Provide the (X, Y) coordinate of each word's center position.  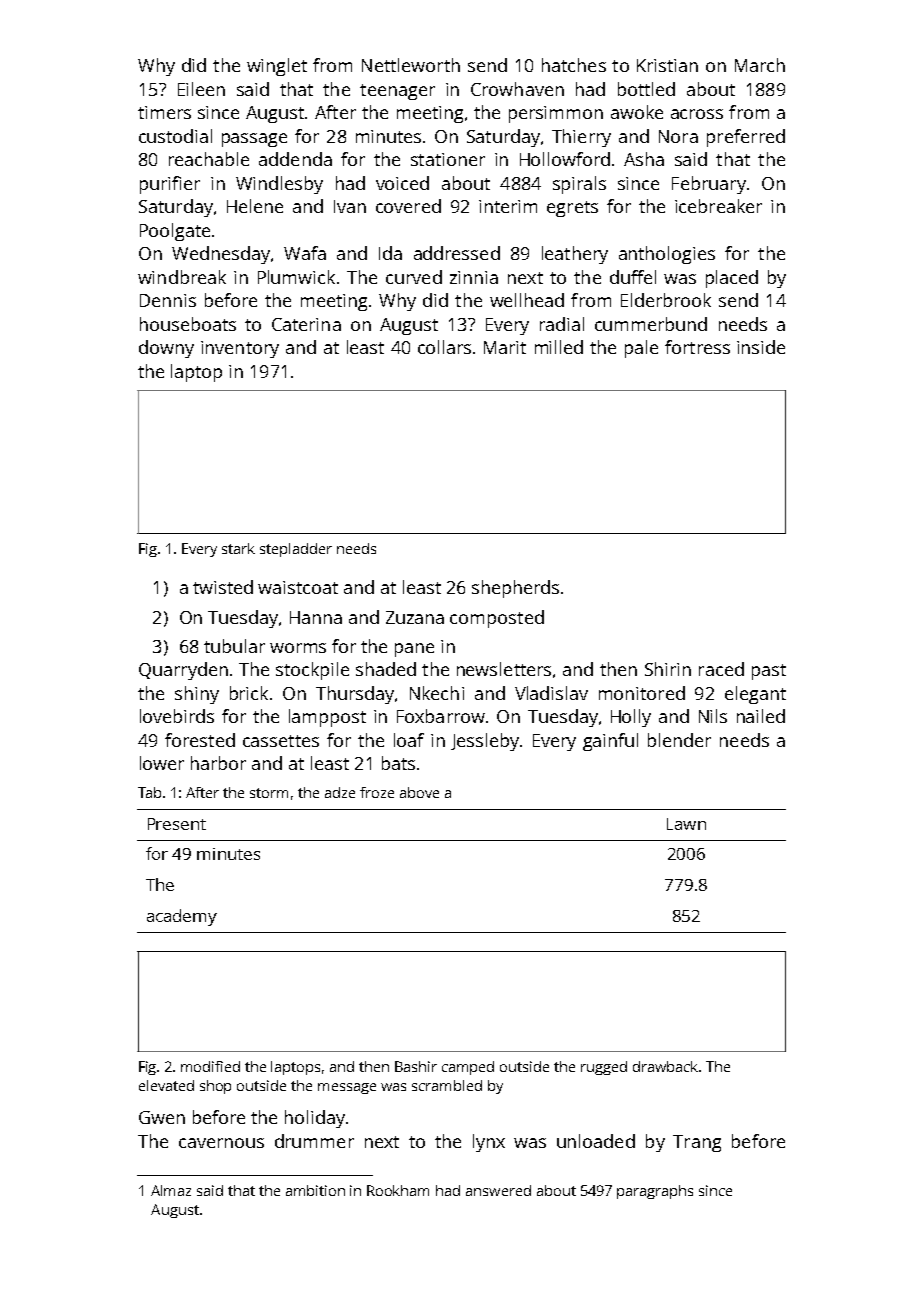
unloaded (596, 1141)
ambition (315, 1190)
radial (562, 324)
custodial (175, 136)
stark (238, 548)
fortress (697, 347)
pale (641, 349)
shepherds (515, 589)
